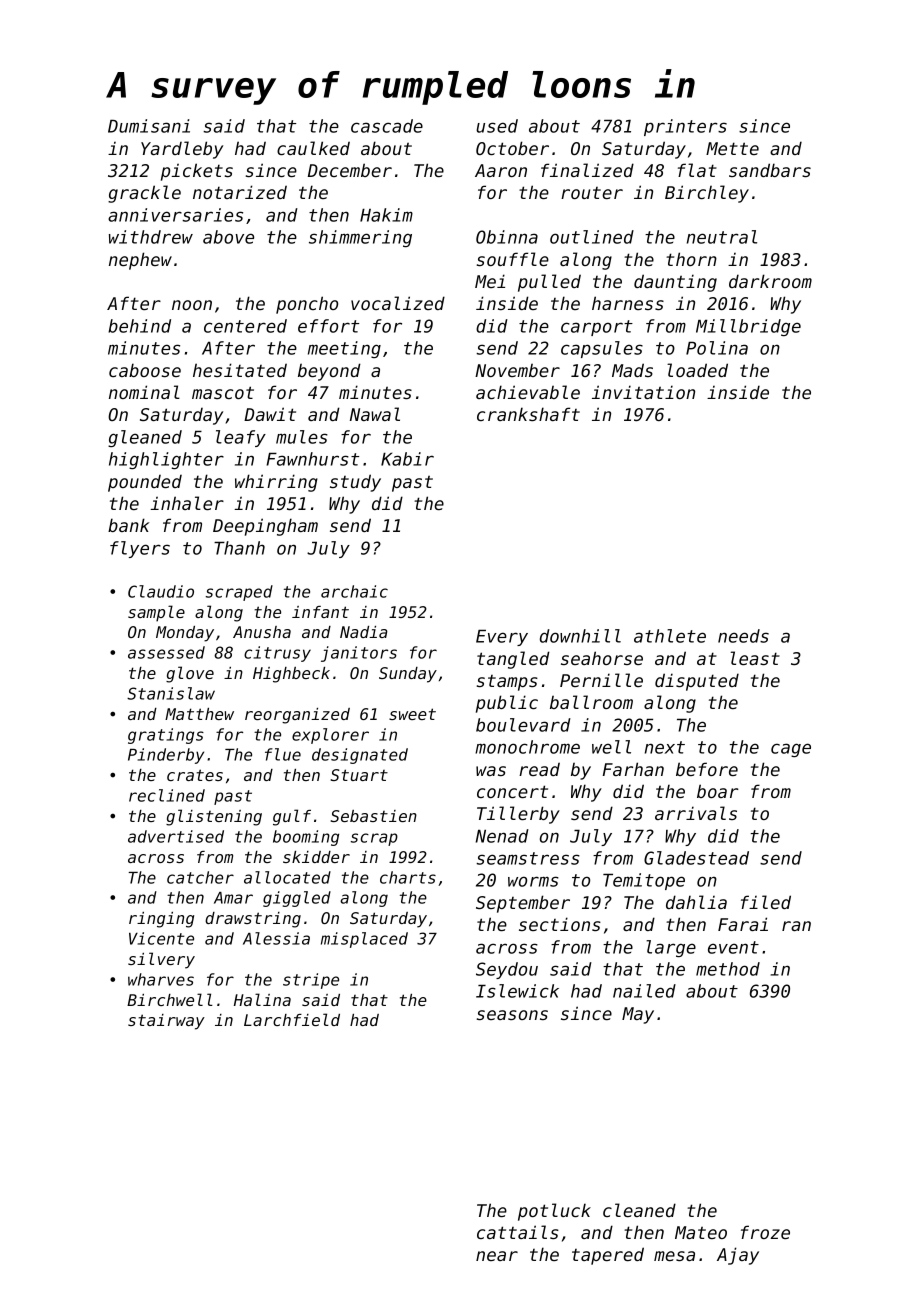 The width and height of the screenshot is (924, 1308). I want to click on Nadia, so click(364, 632).
